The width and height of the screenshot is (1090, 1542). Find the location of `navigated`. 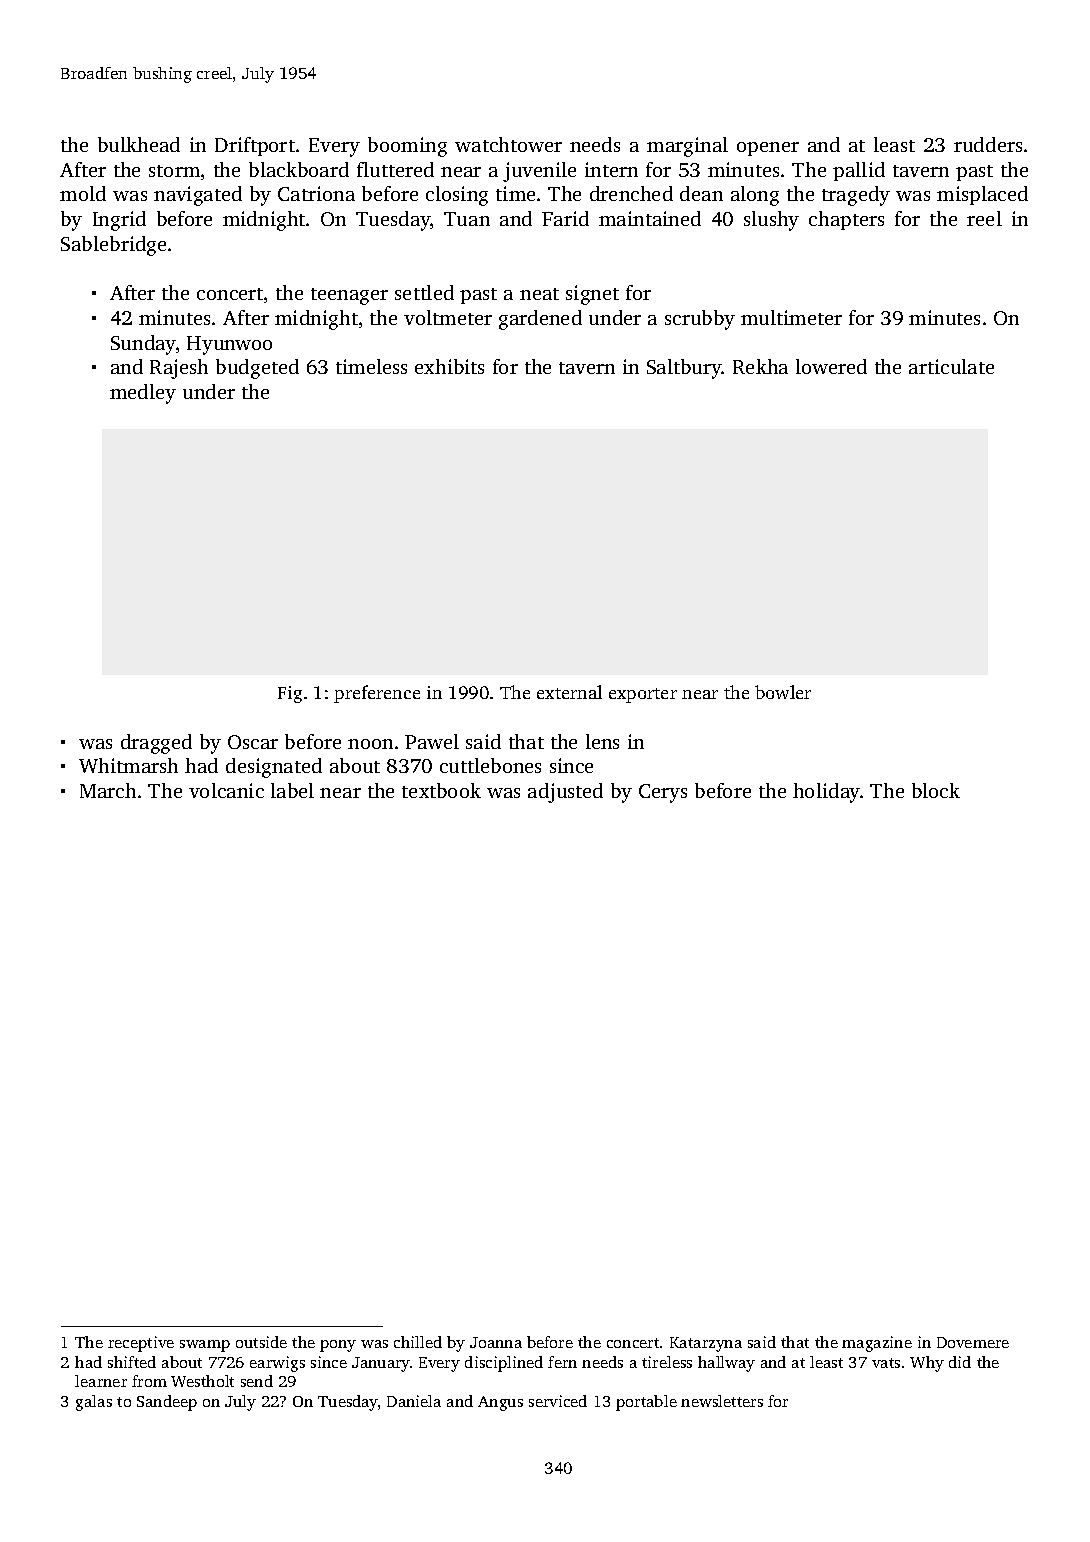

navigated is located at coordinates (198, 196).
